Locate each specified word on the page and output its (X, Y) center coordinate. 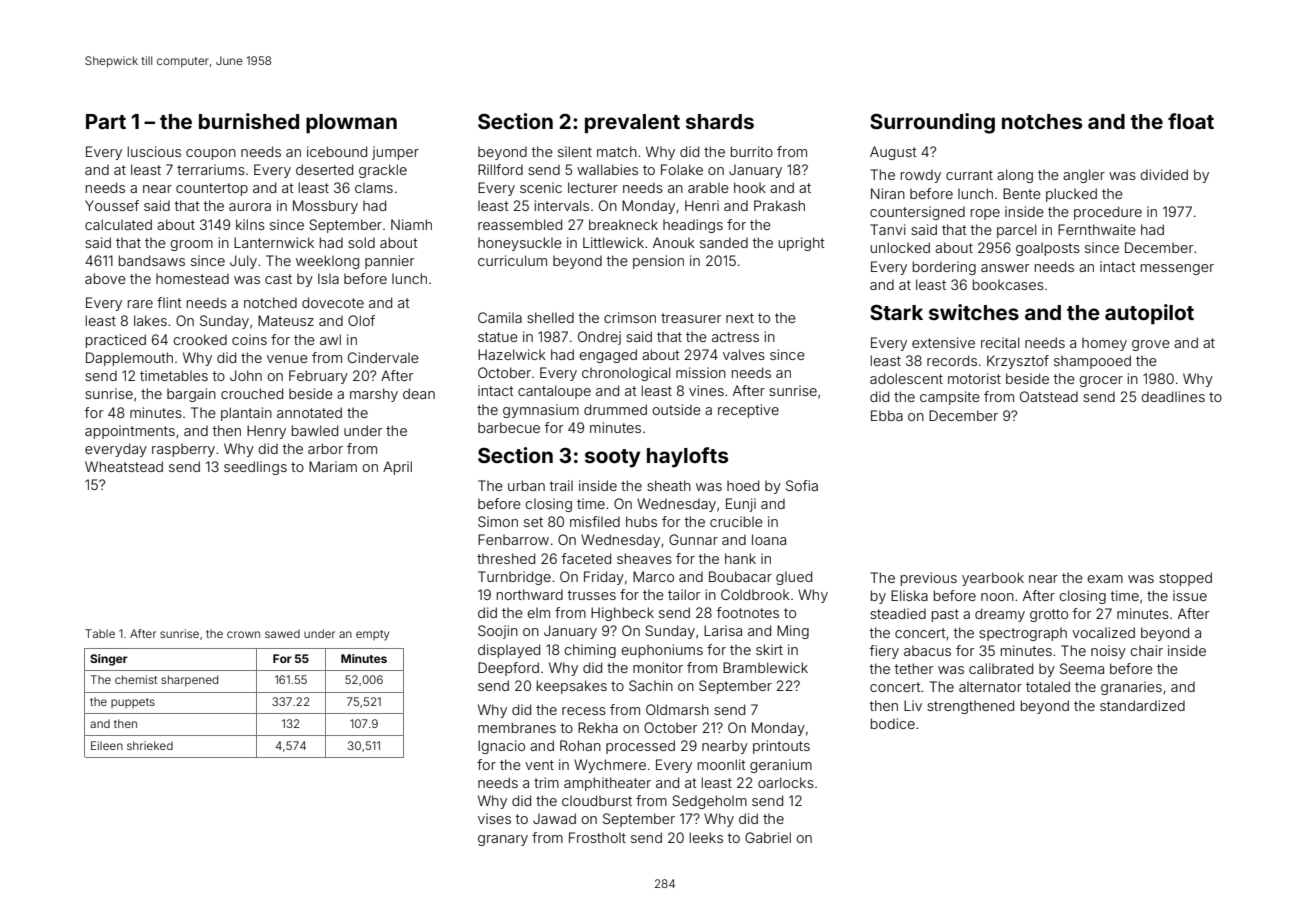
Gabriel (768, 837)
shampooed (1092, 362)
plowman (351, 123)
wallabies (607, 169)
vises (494, 818)
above (105, 278)
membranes (517, 727)
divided (1164, 174)
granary (503, 840)
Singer (109, 660)
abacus (927, 651)
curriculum (512, 260)
